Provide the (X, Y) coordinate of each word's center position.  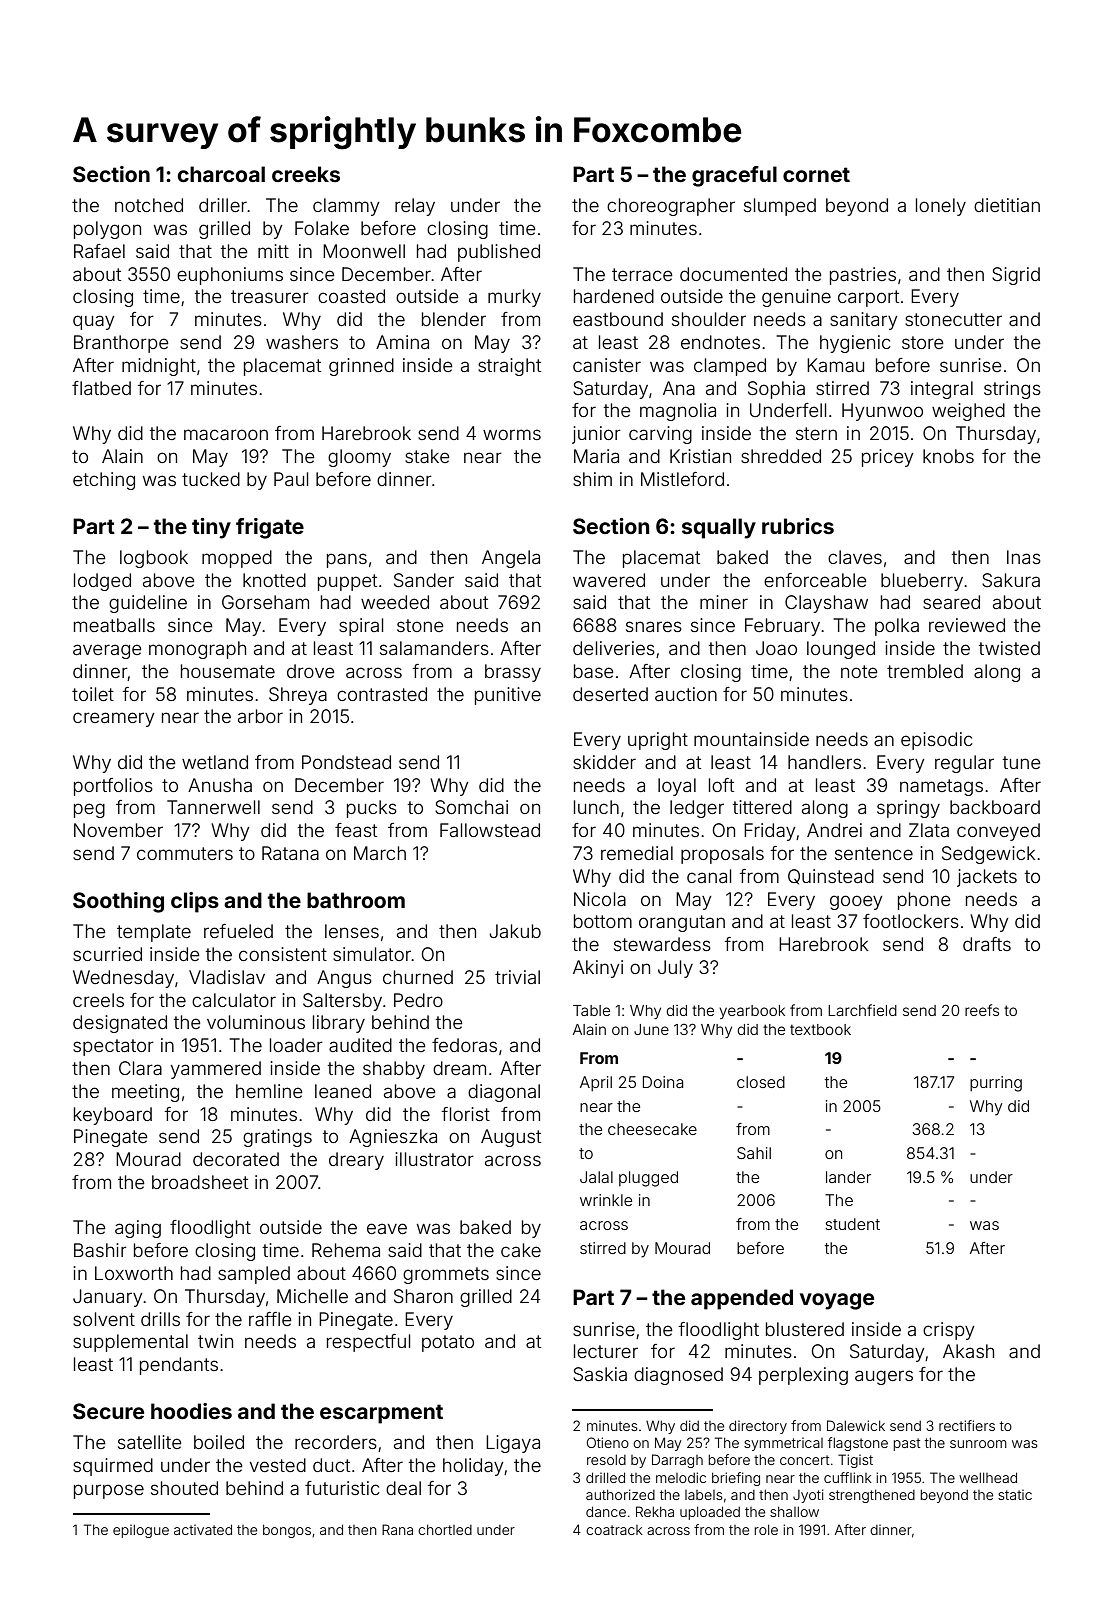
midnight (159, 367)
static (1015, 1494)
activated (203, 1529)
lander (848, 1177)
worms (512, 434)
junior (596, 435)
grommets (446, 1275)
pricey (887, 458)
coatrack (614, 1530)
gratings (277, 1138)
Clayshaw (826, 604)
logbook (154, 559)
